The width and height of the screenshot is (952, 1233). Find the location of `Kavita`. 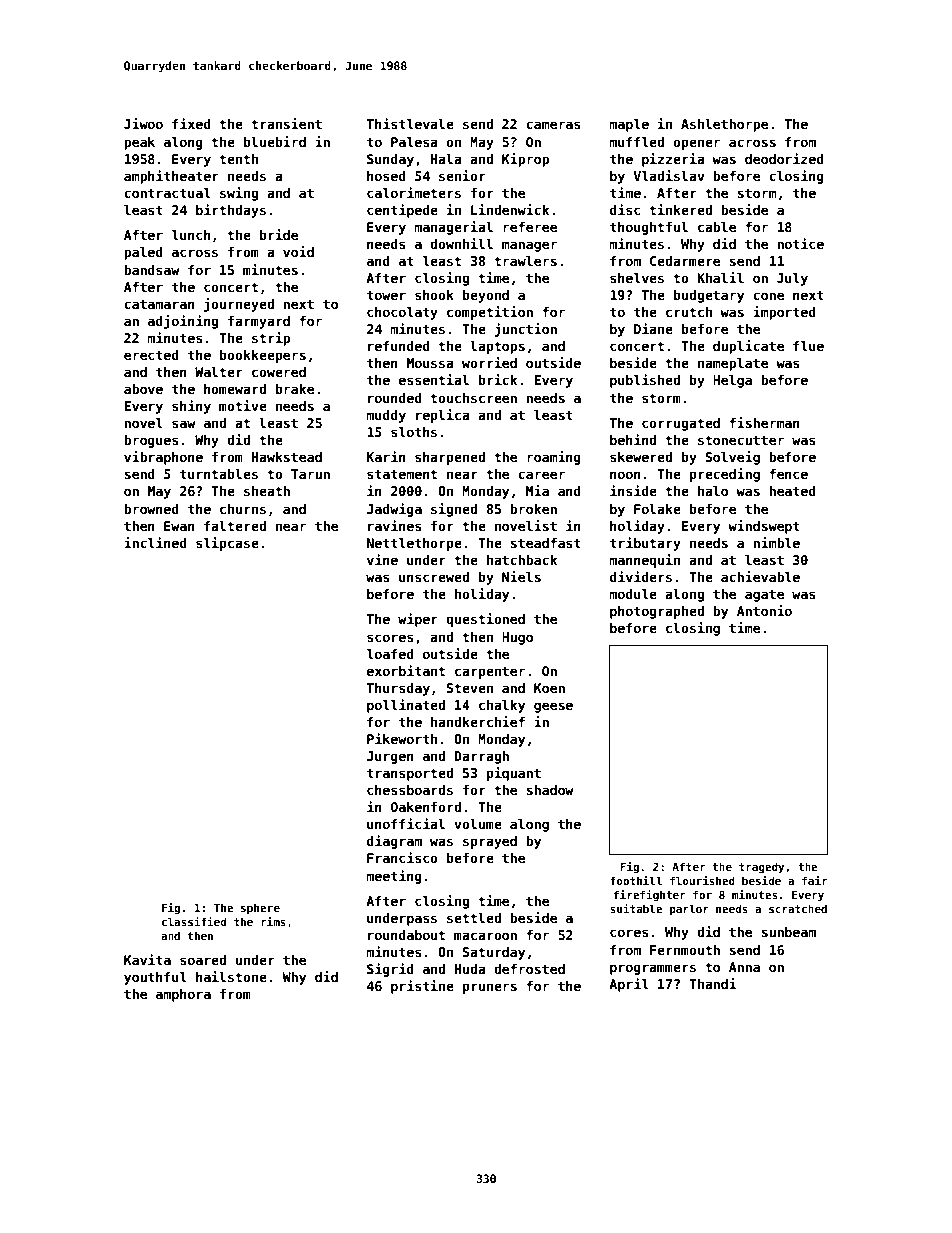

Kavita is located at coordinates (147, 959).
